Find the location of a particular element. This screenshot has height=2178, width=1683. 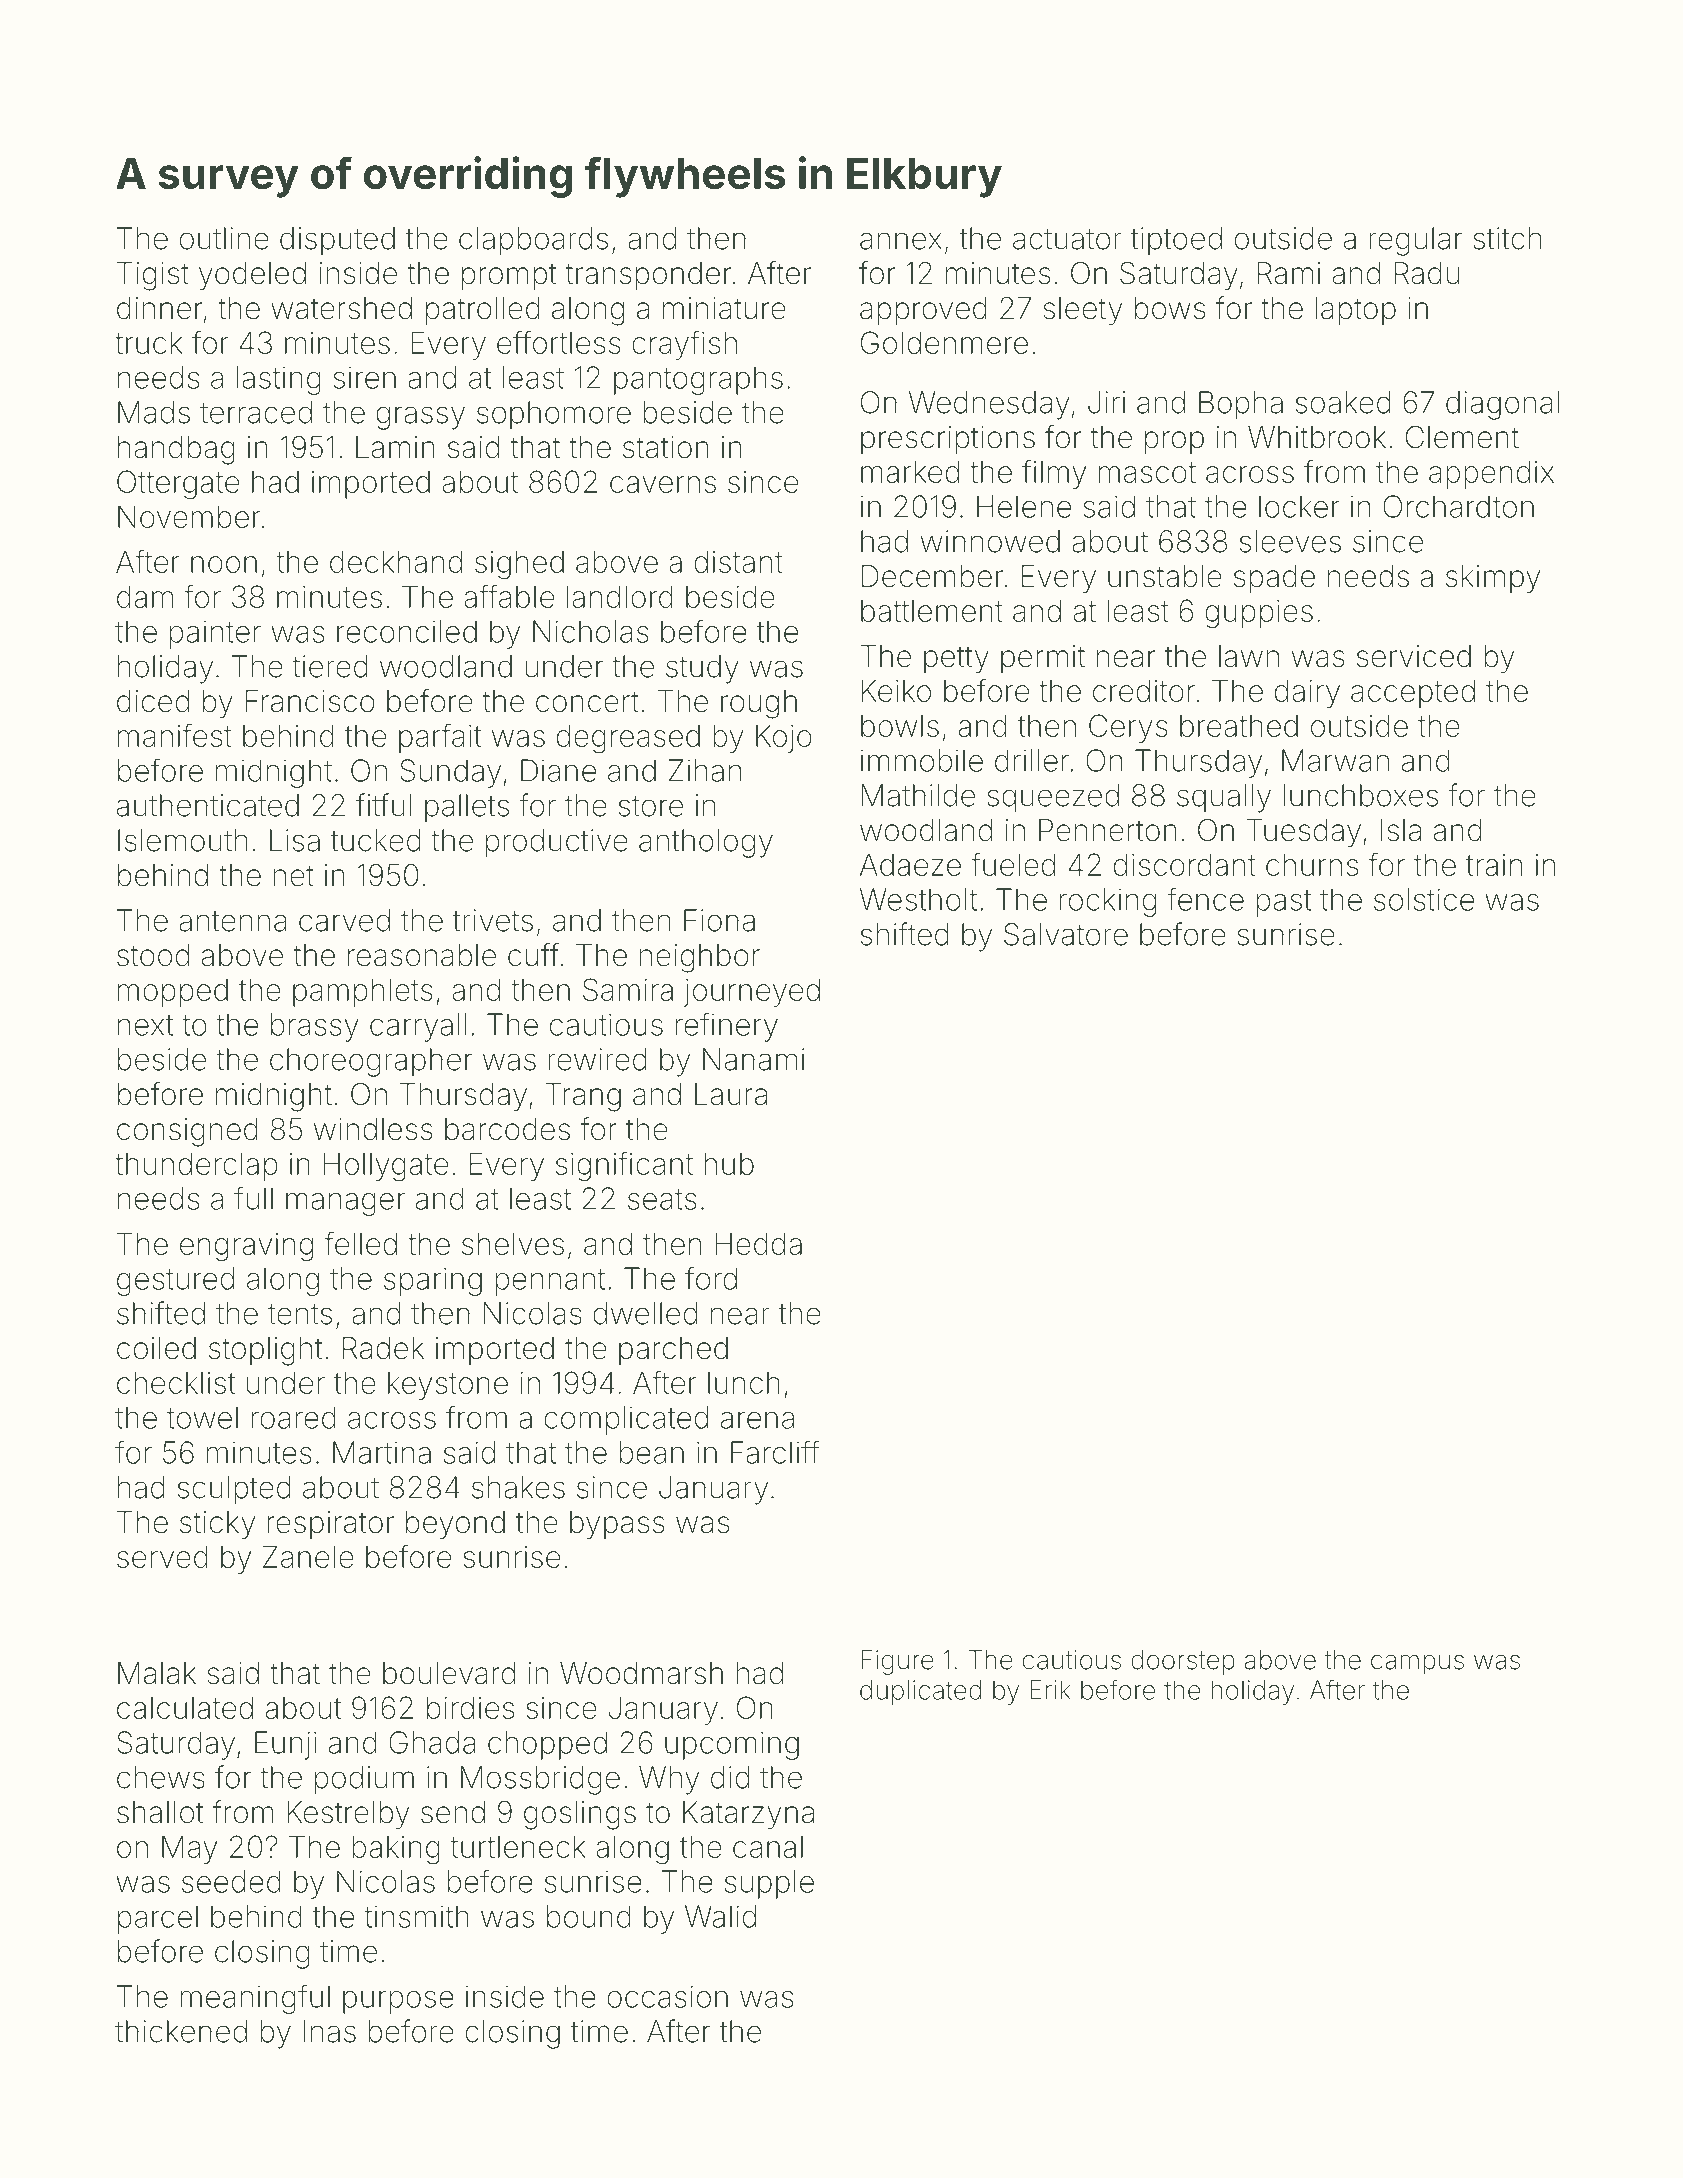

supple is located at coordinates (769, 1884).
